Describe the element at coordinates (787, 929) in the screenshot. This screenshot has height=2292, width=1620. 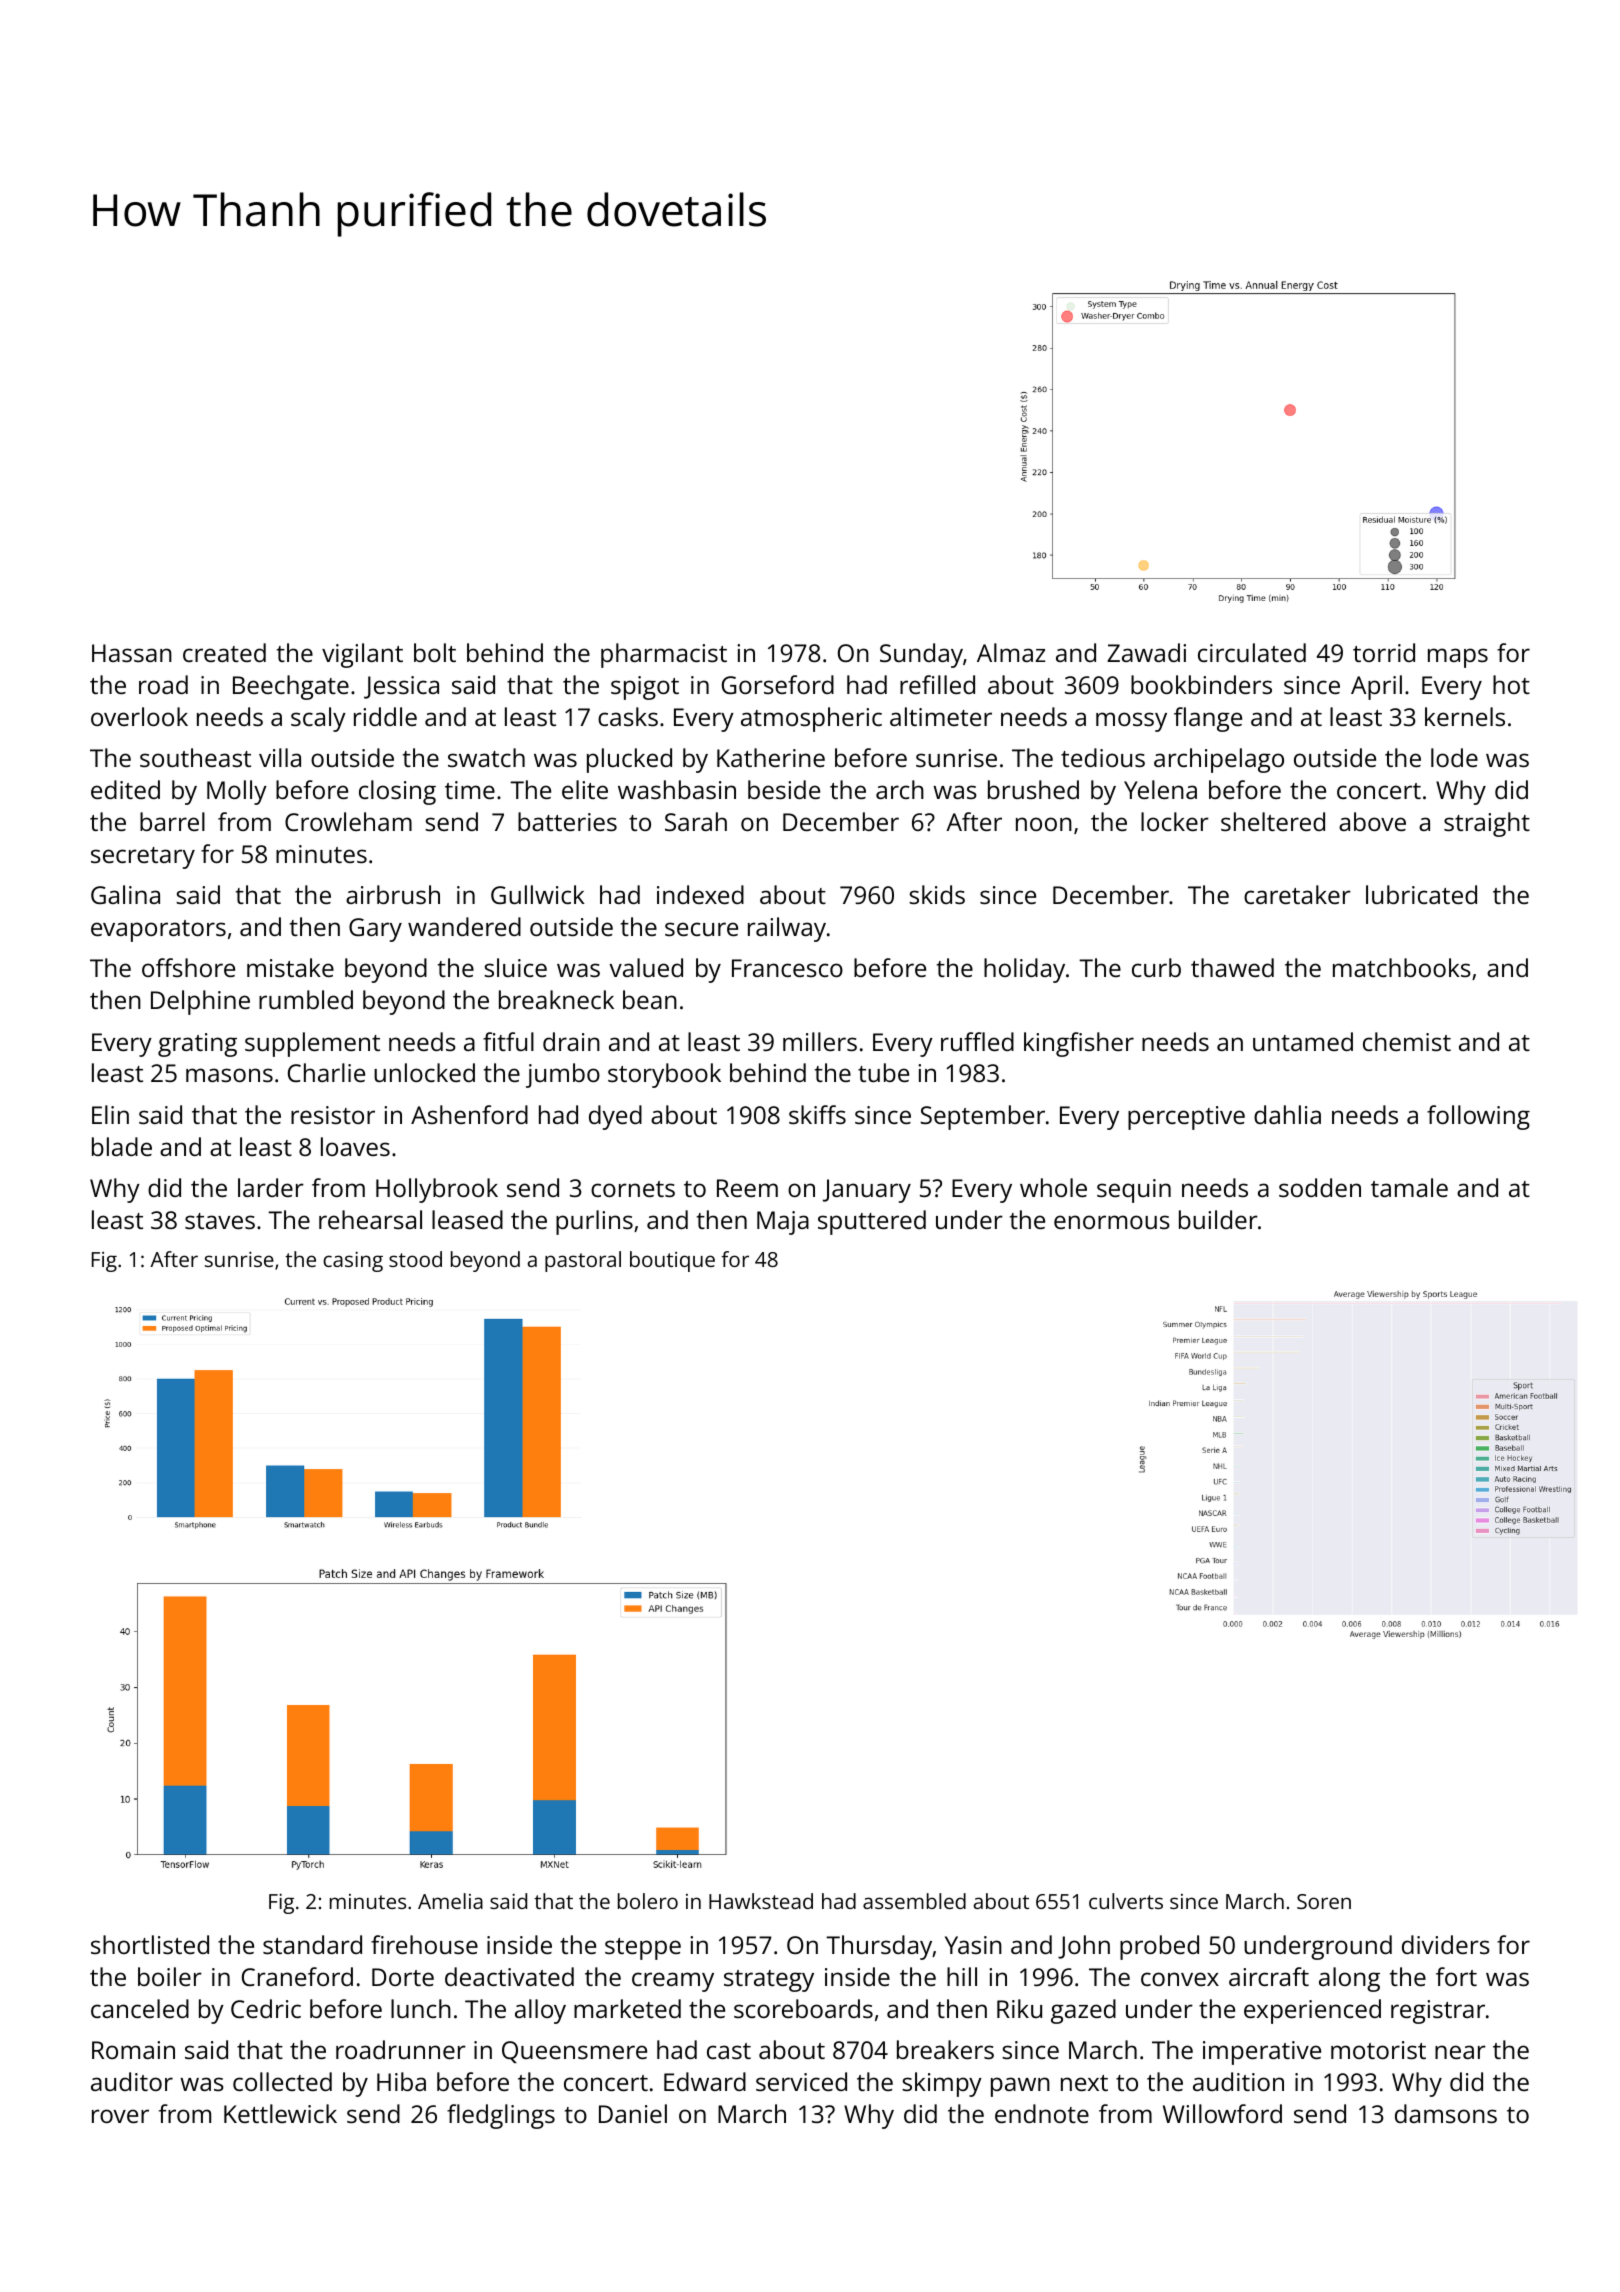
I see `railway` at that location.
